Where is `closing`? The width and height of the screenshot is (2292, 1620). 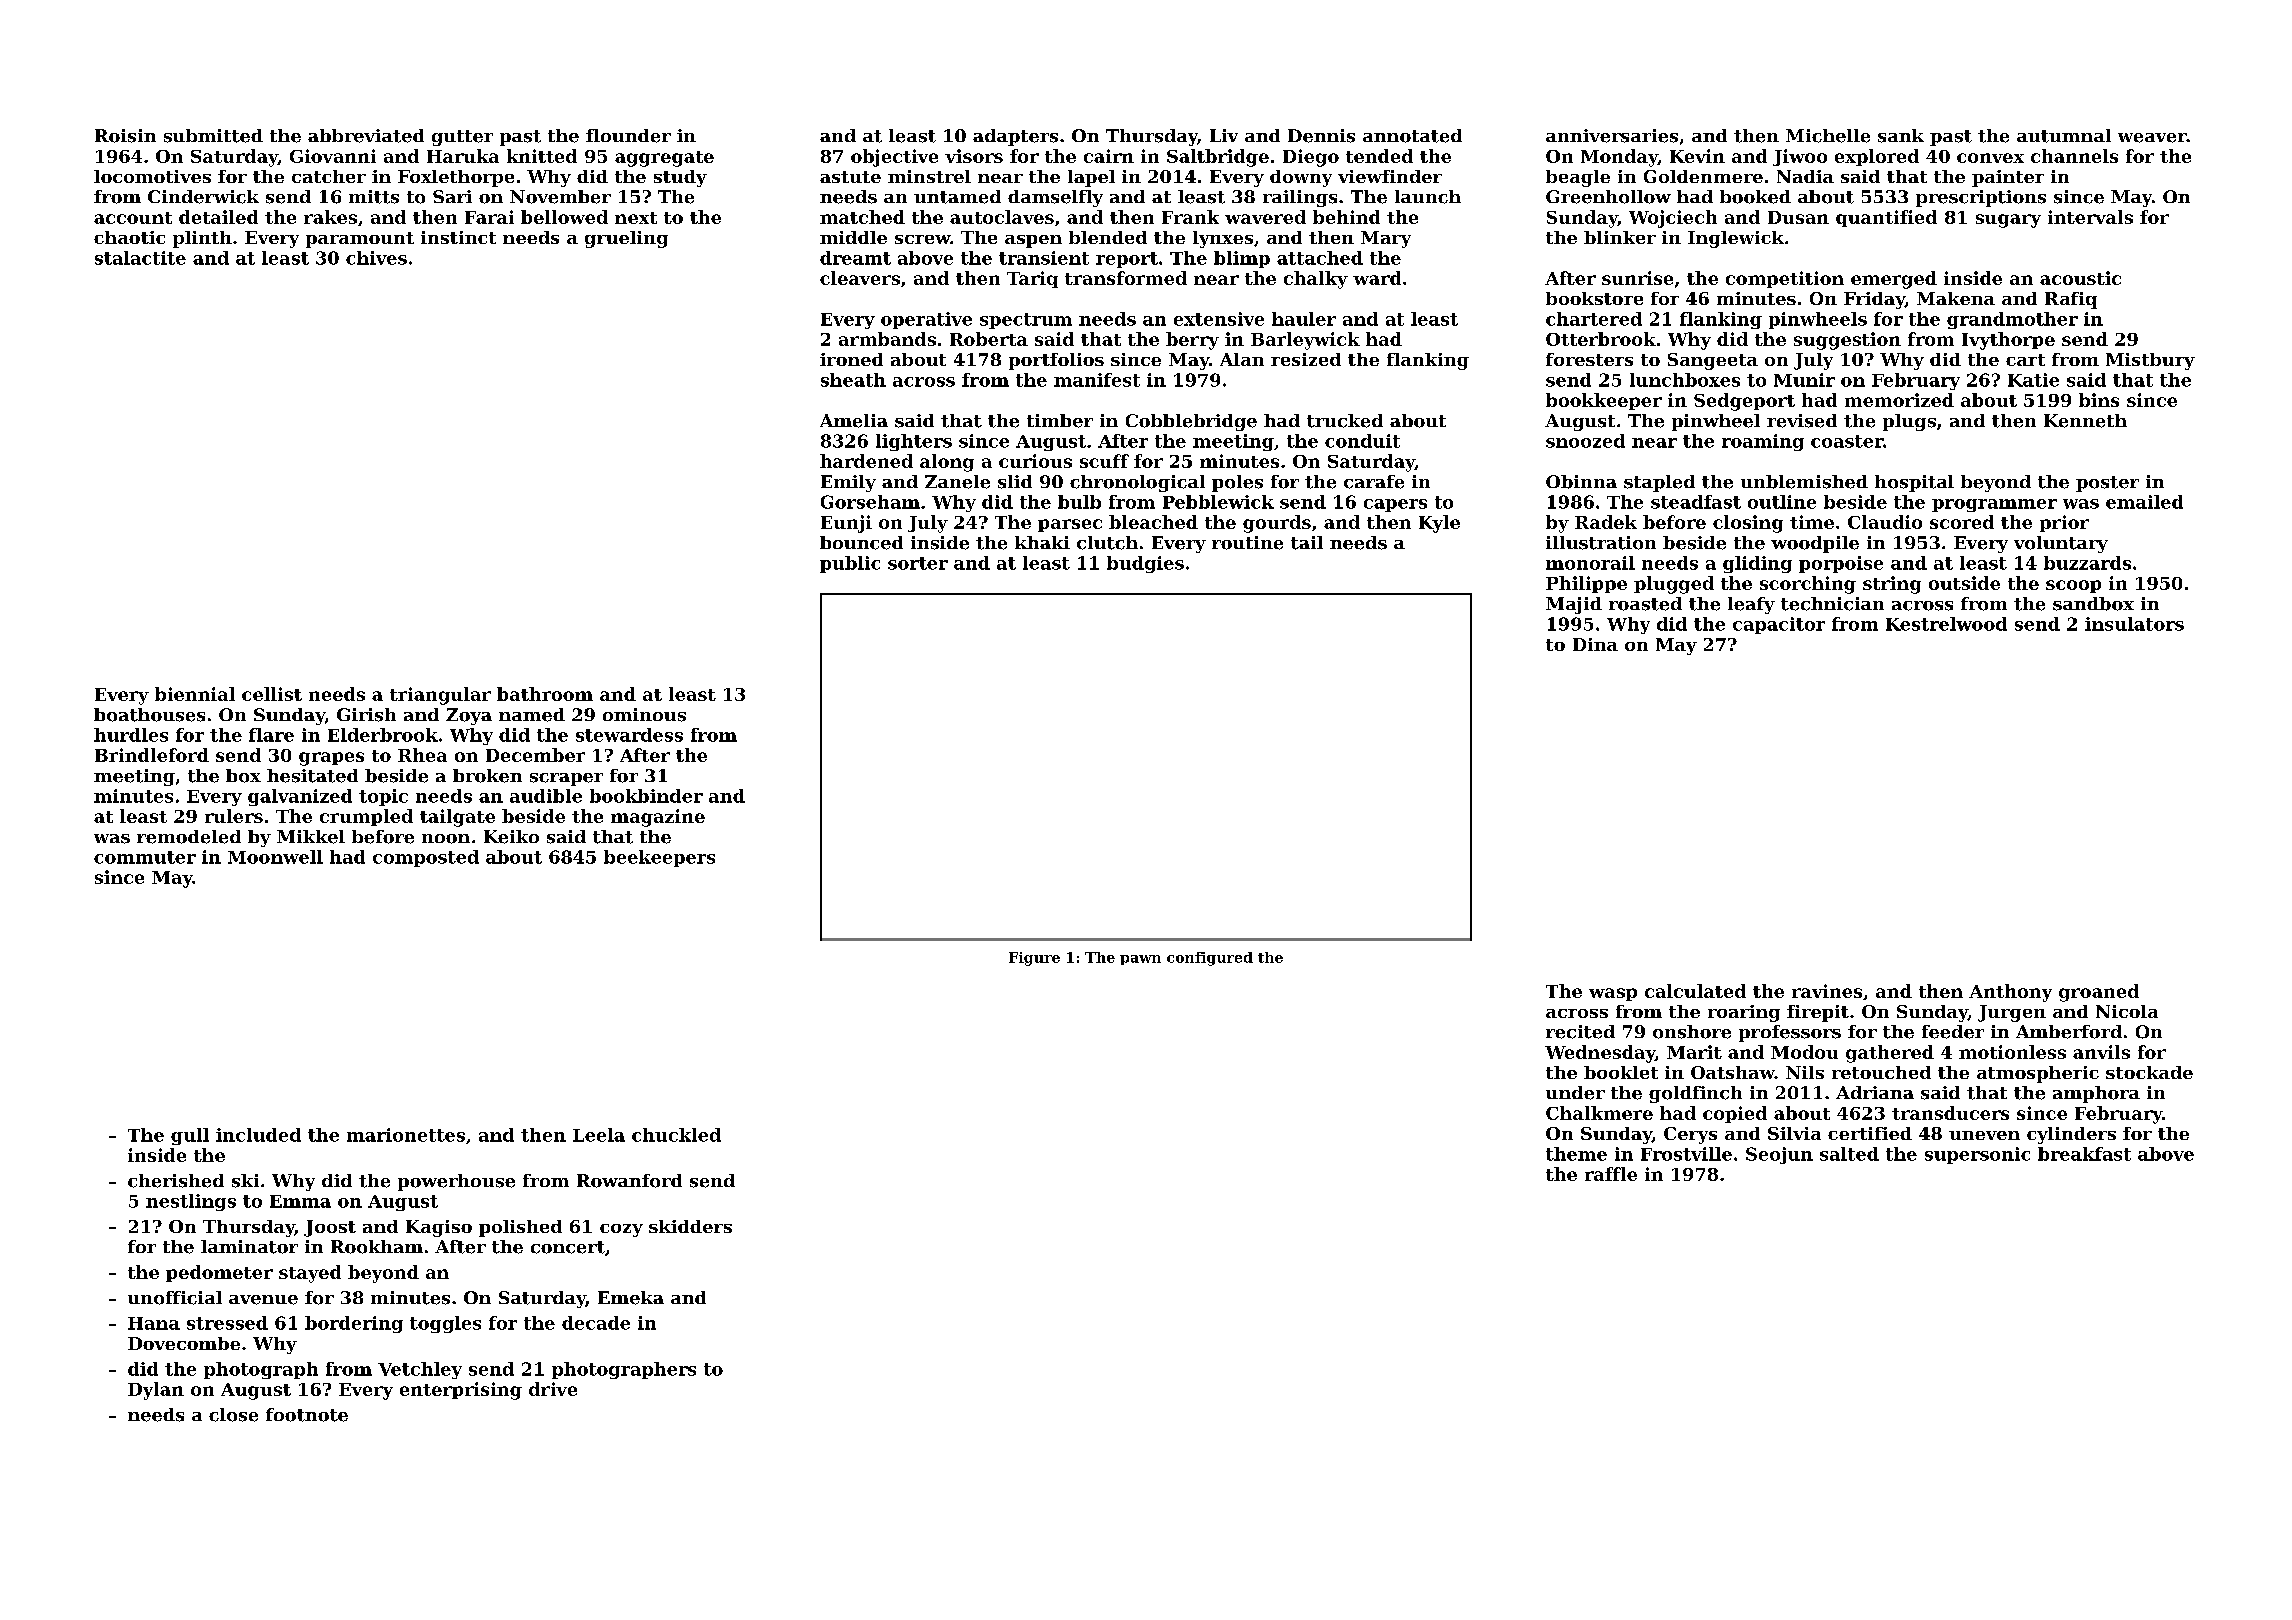 closing is located at coordinates (1748, 524).
